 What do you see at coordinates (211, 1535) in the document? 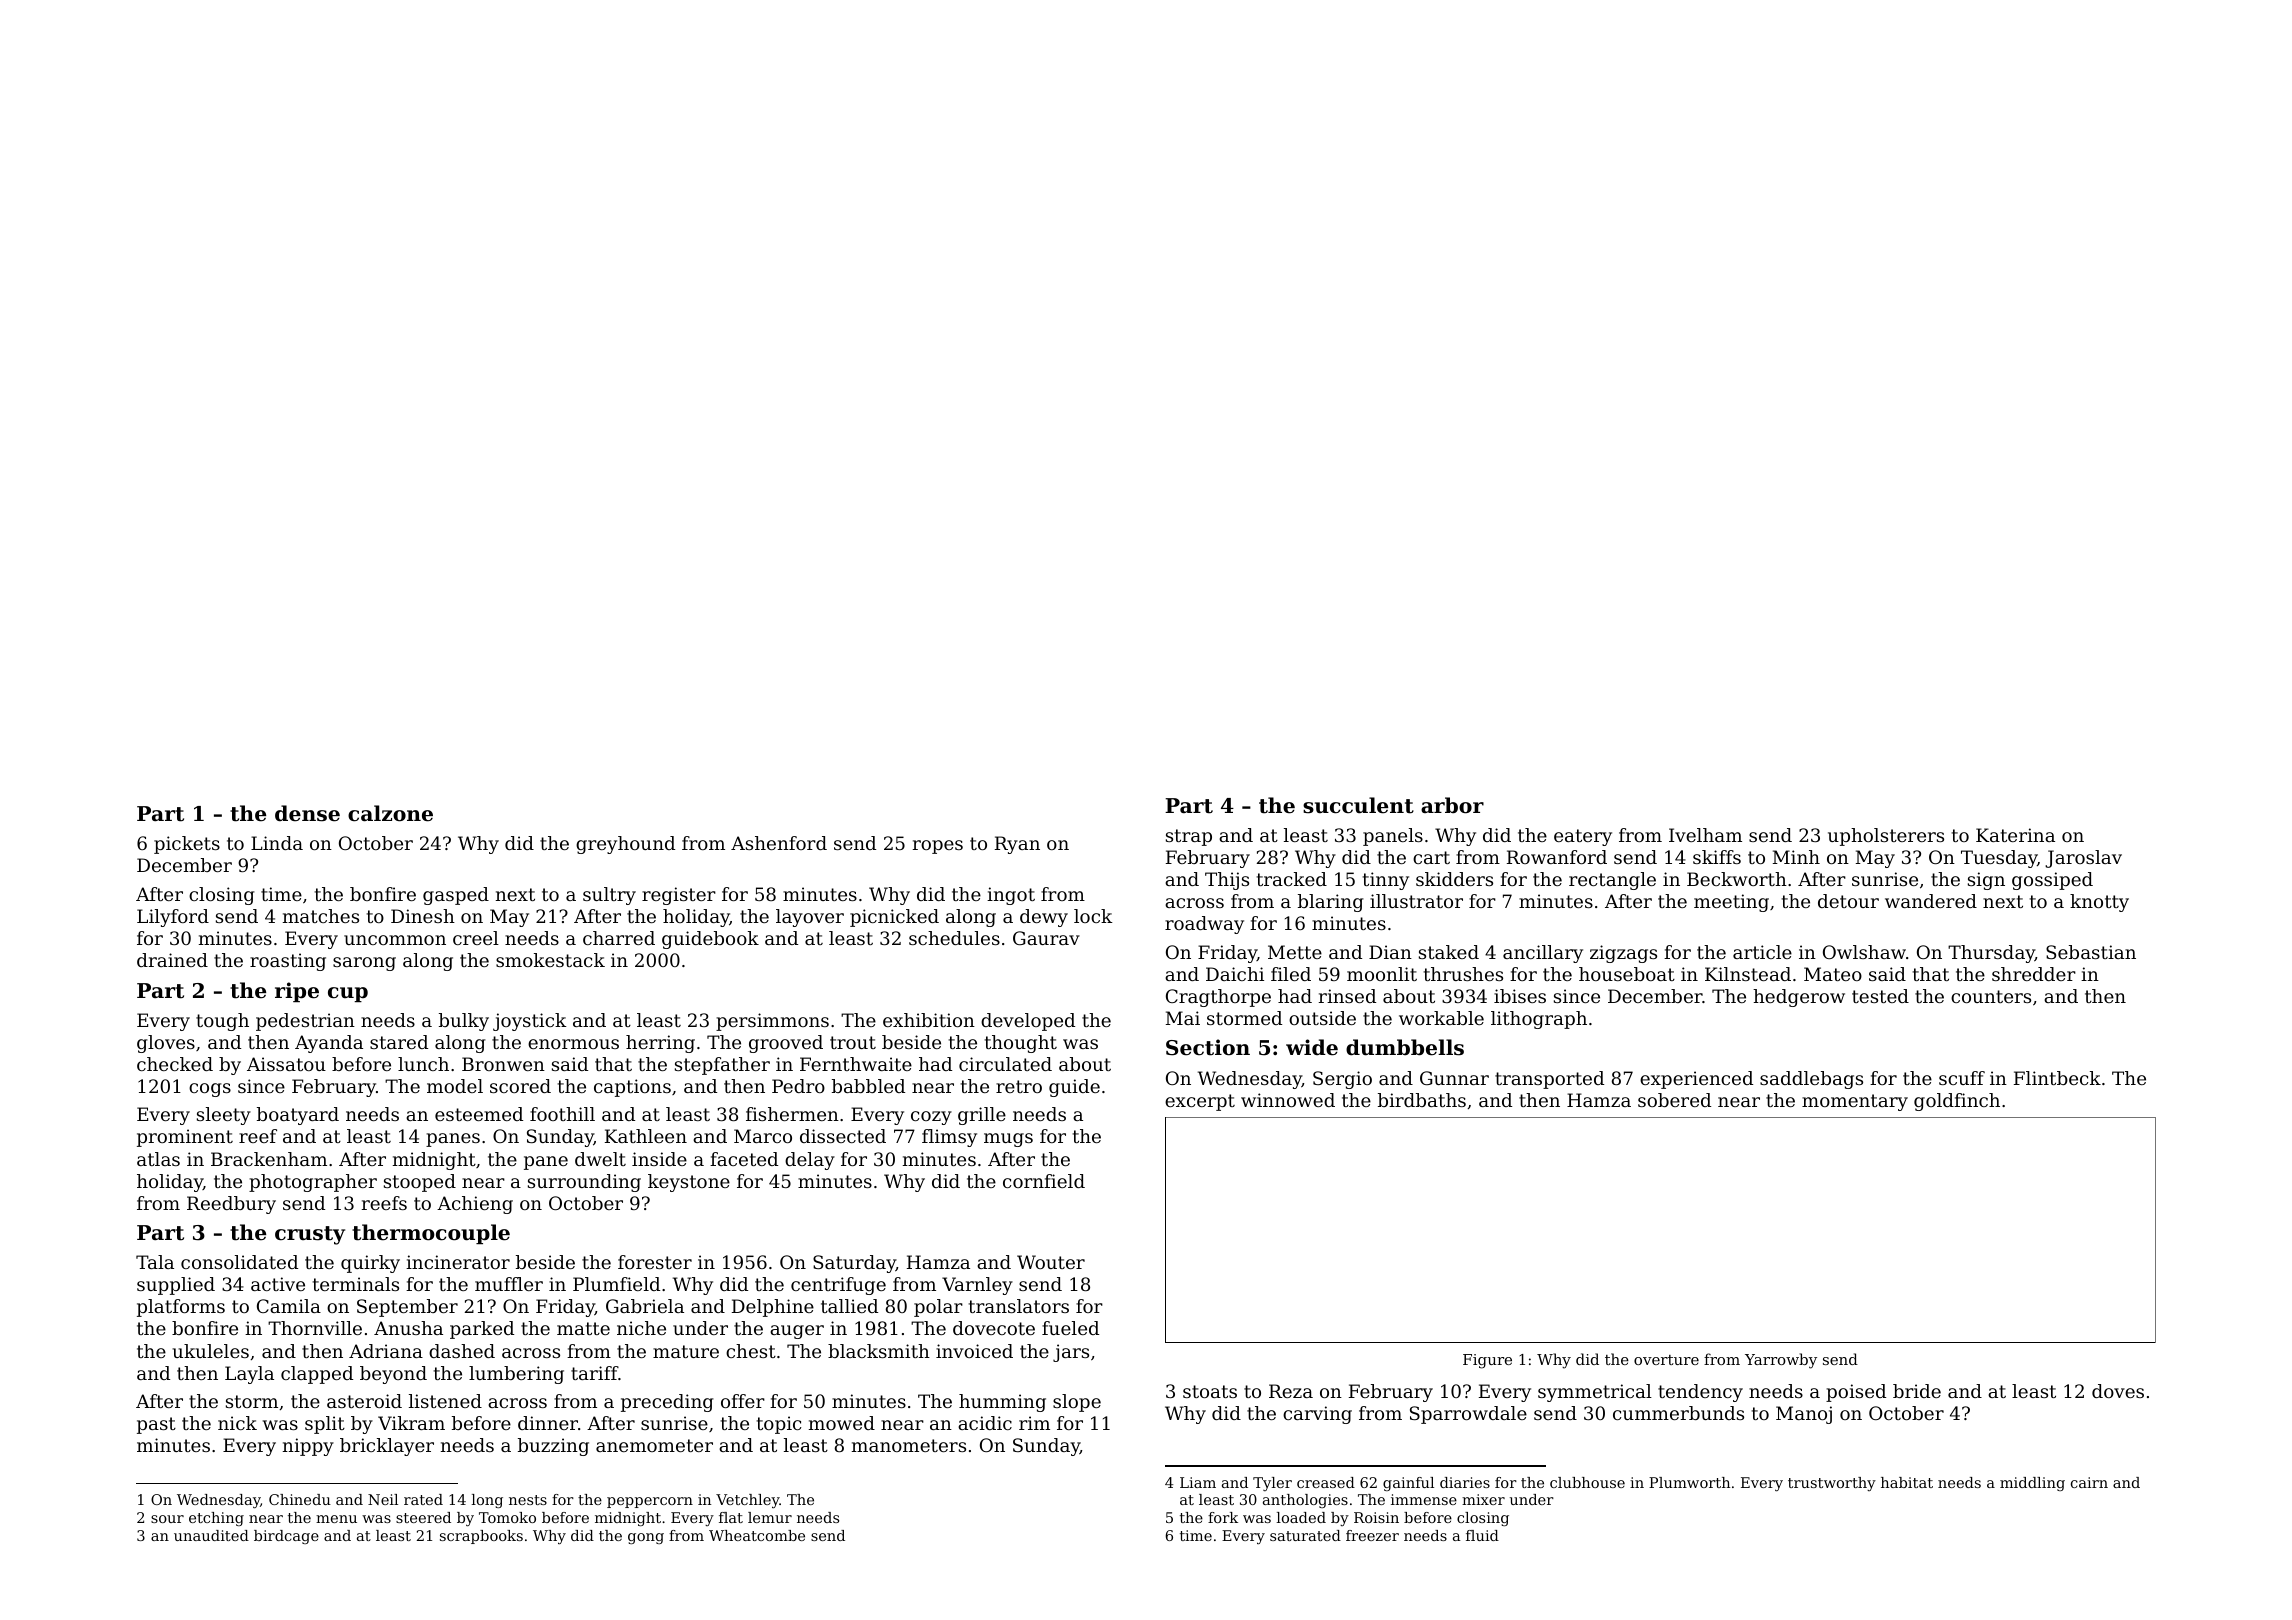
I see `unaudited` at bounding box center [211, 1535].
